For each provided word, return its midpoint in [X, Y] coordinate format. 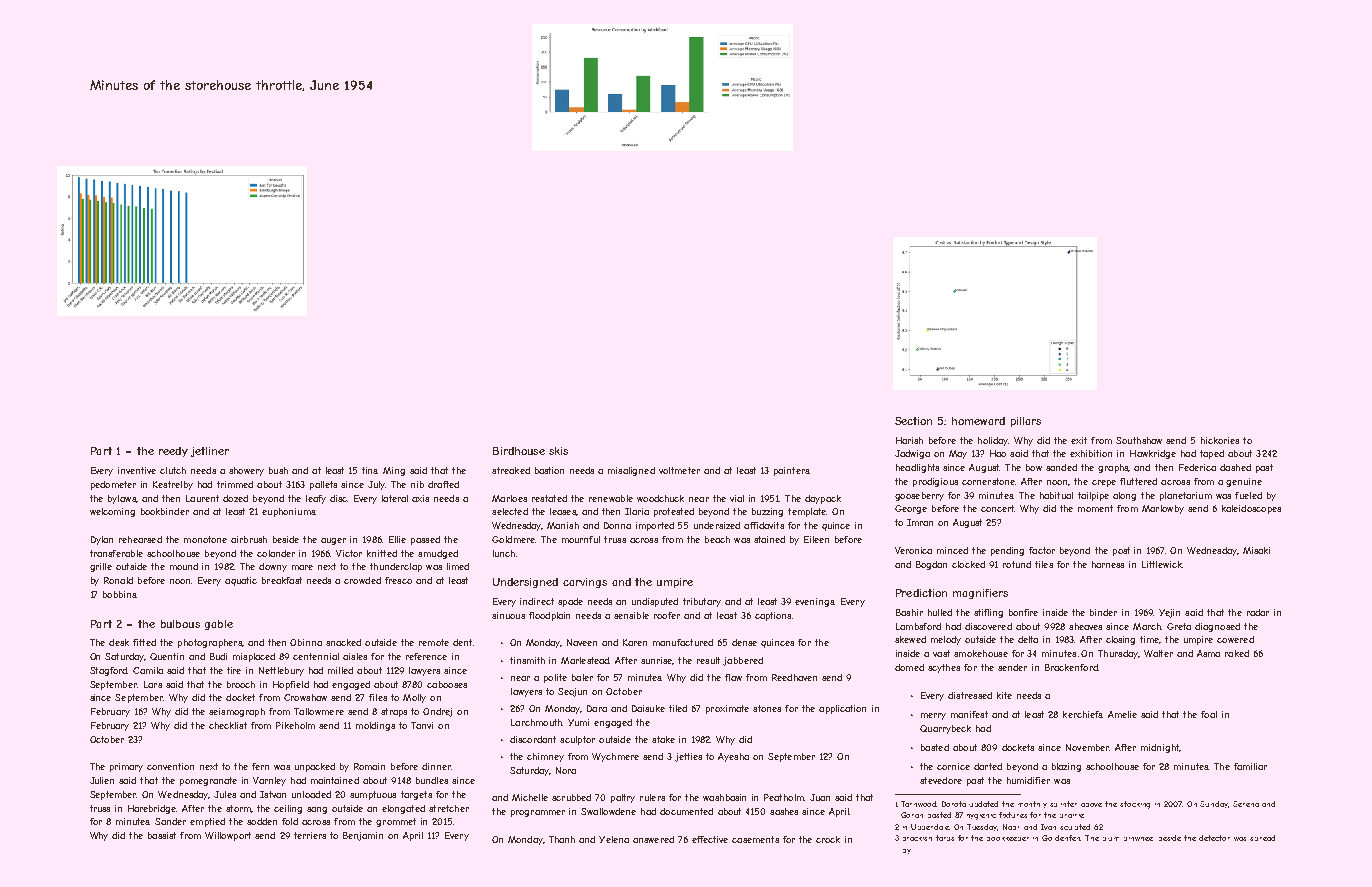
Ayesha [733, 757]
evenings [814, 602]
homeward [978, 421]
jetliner [210, 452]
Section [913, 421]
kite [1004, 695]
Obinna [306, 642]
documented [686, 811]
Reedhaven [794, 677]
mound [184, 566]
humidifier [1028, 780]
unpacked [315, 767]
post [1121, 551]
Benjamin [363, 836]
